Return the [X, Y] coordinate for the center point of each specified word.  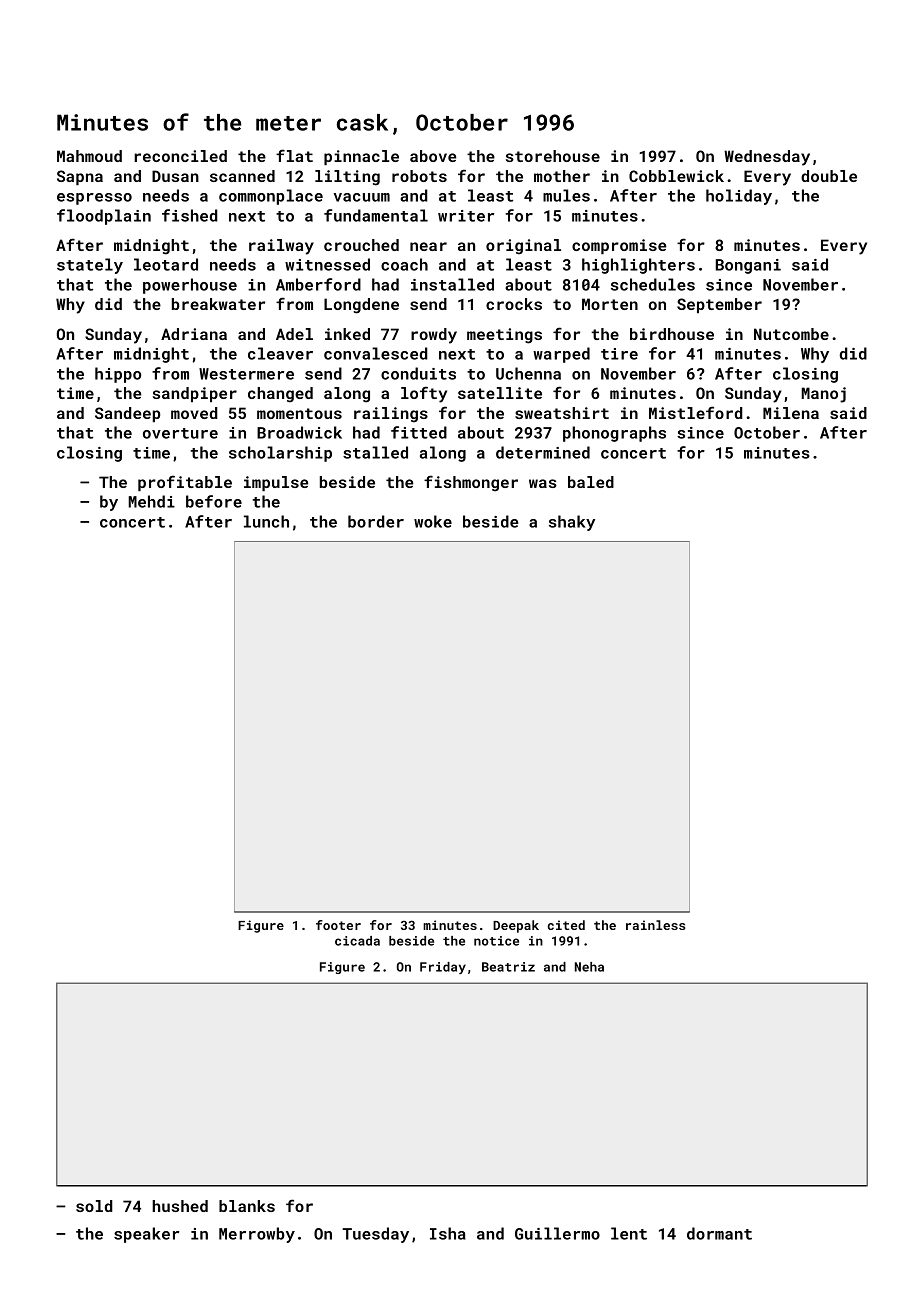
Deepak [516, 926]
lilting [347, 178]
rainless [656, 925]
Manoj [823, 395]
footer [338, 925]
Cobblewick [676, 176]
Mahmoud [89, 156]
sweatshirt [562, 413]
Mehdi [151, 501]
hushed [180, 1206]
